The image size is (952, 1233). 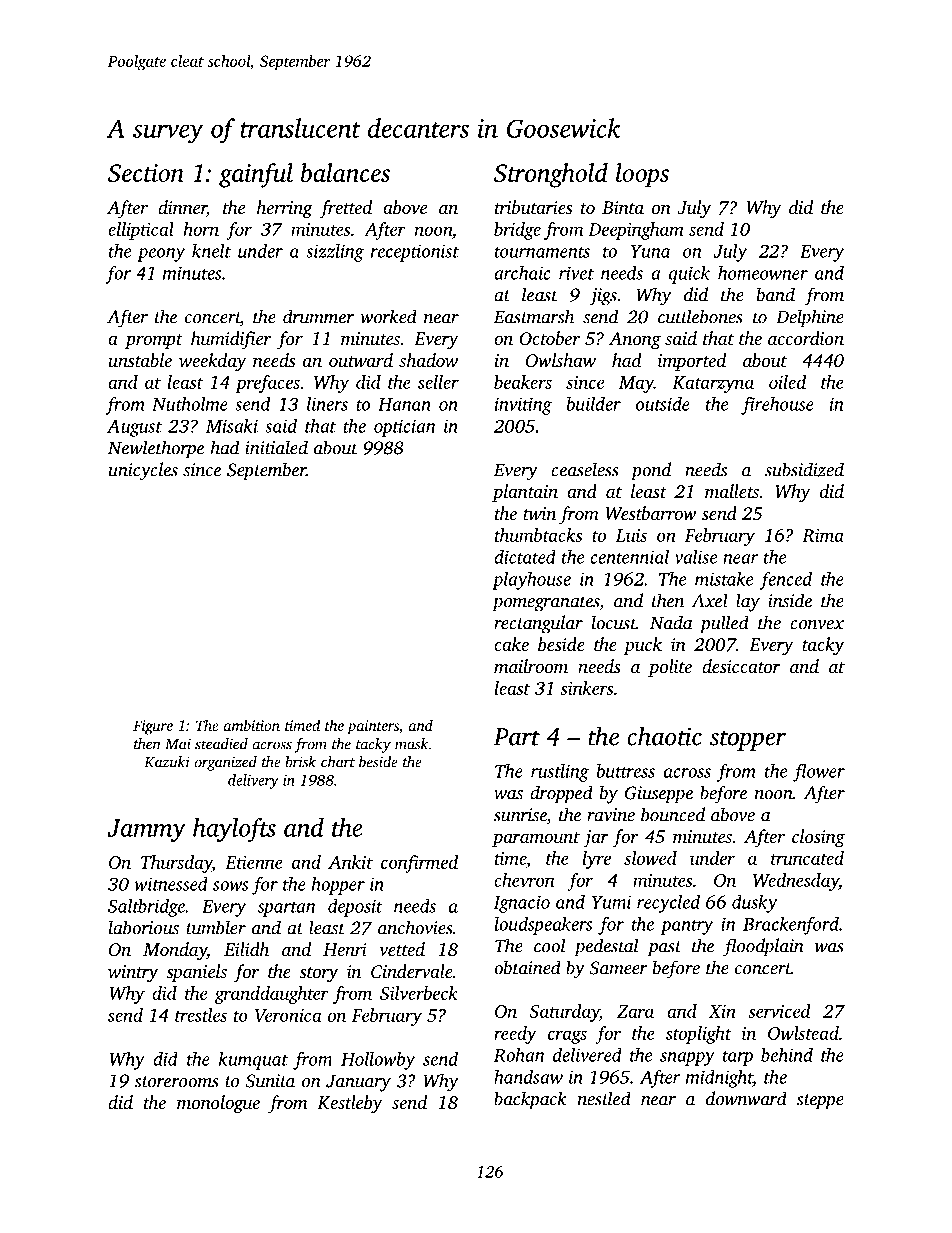 What do you see at coordinates (143, 471) in the image?
I see `unicycles` at bounding box center [143, 471].
